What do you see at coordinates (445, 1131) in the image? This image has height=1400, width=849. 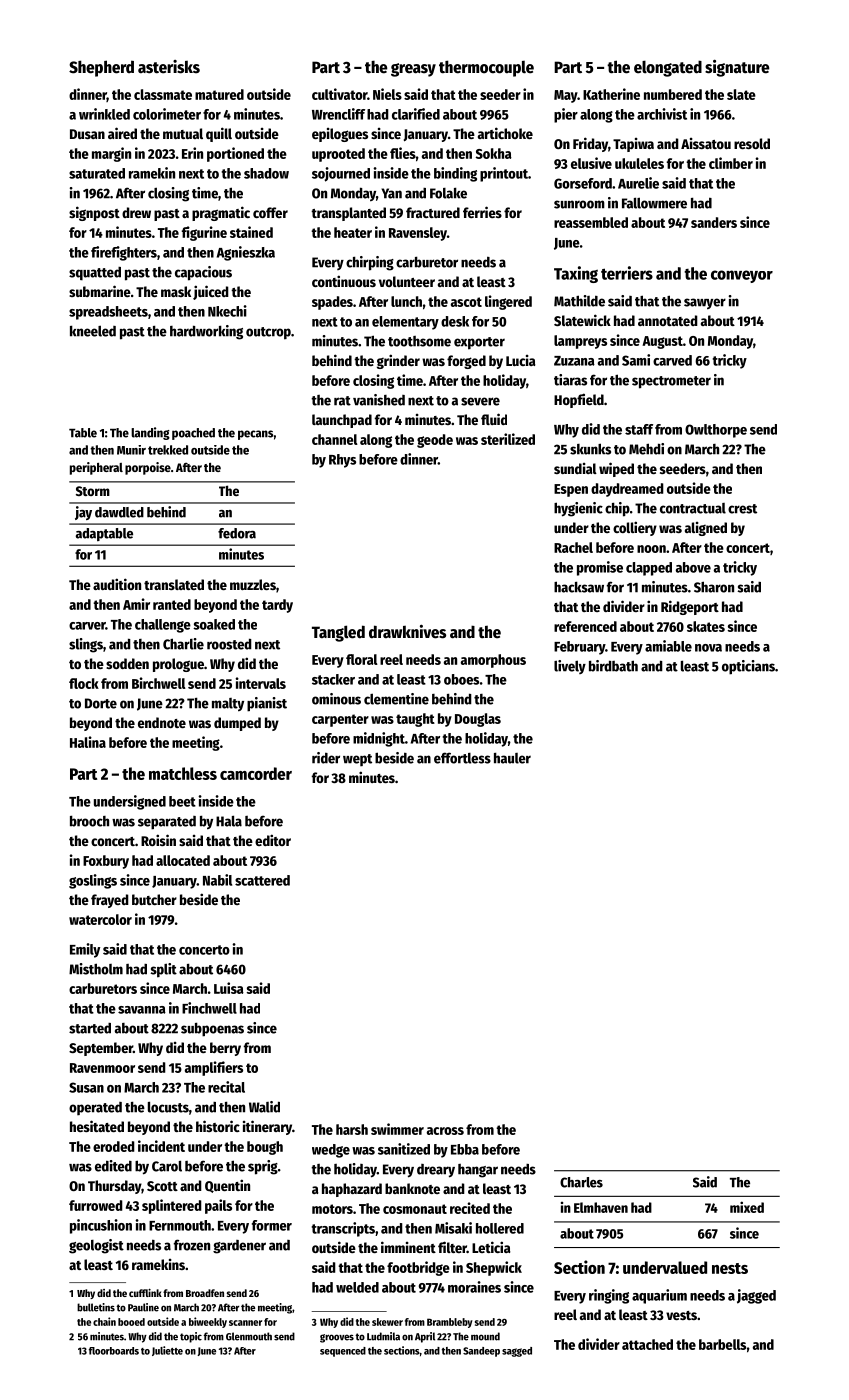 I see `across` at bounding box center [445, 1131].
